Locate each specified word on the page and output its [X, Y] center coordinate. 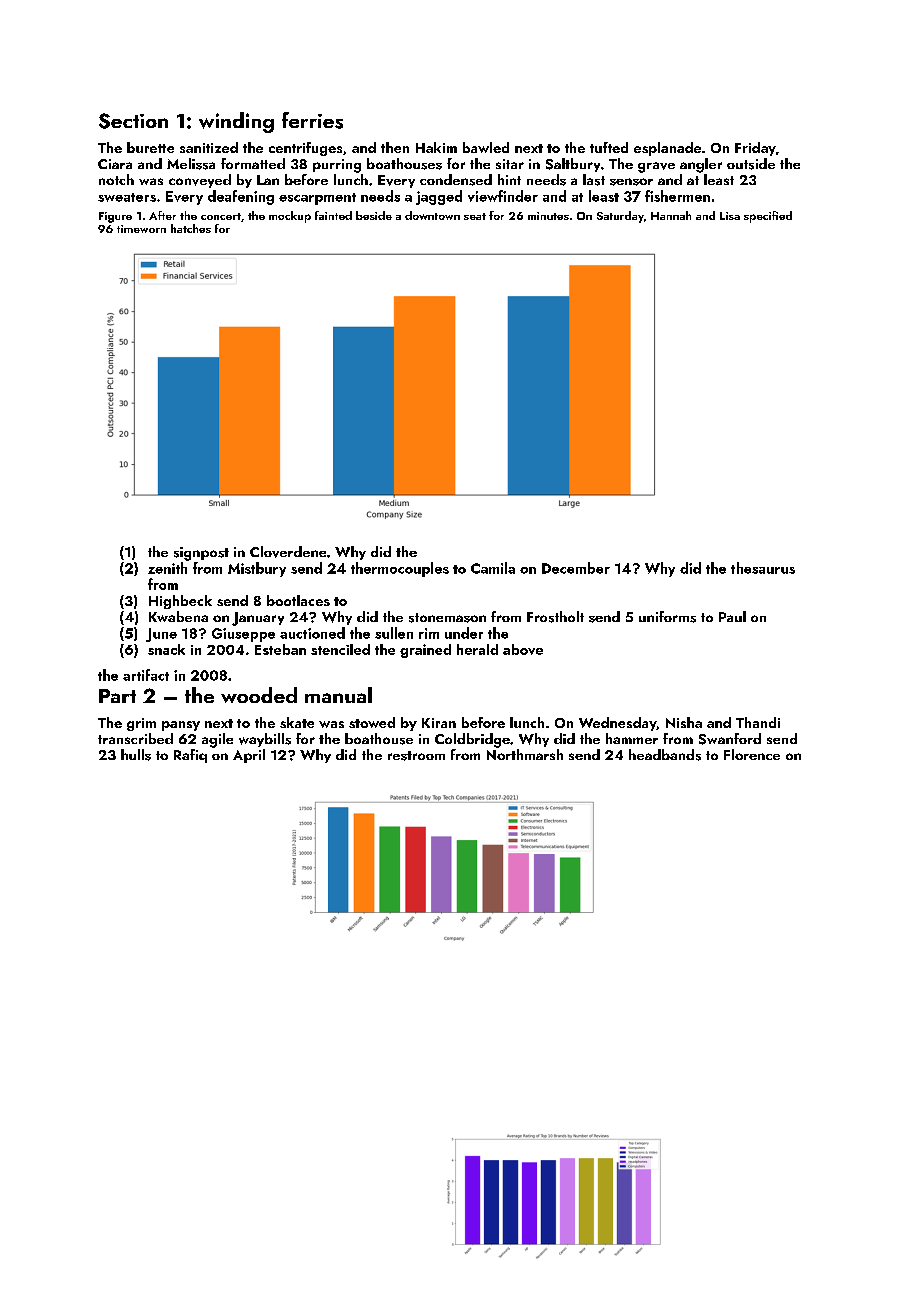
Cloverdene [288, 552]
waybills [265, 740]
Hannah [671, 215]
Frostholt [555, 617]
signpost [201, 554]
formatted [253, 163]
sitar [510, 164]
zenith [167, 568]
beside [374, 215]
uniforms [667, 617]
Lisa [730, 216]
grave [656, 167]
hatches [191, 228]
